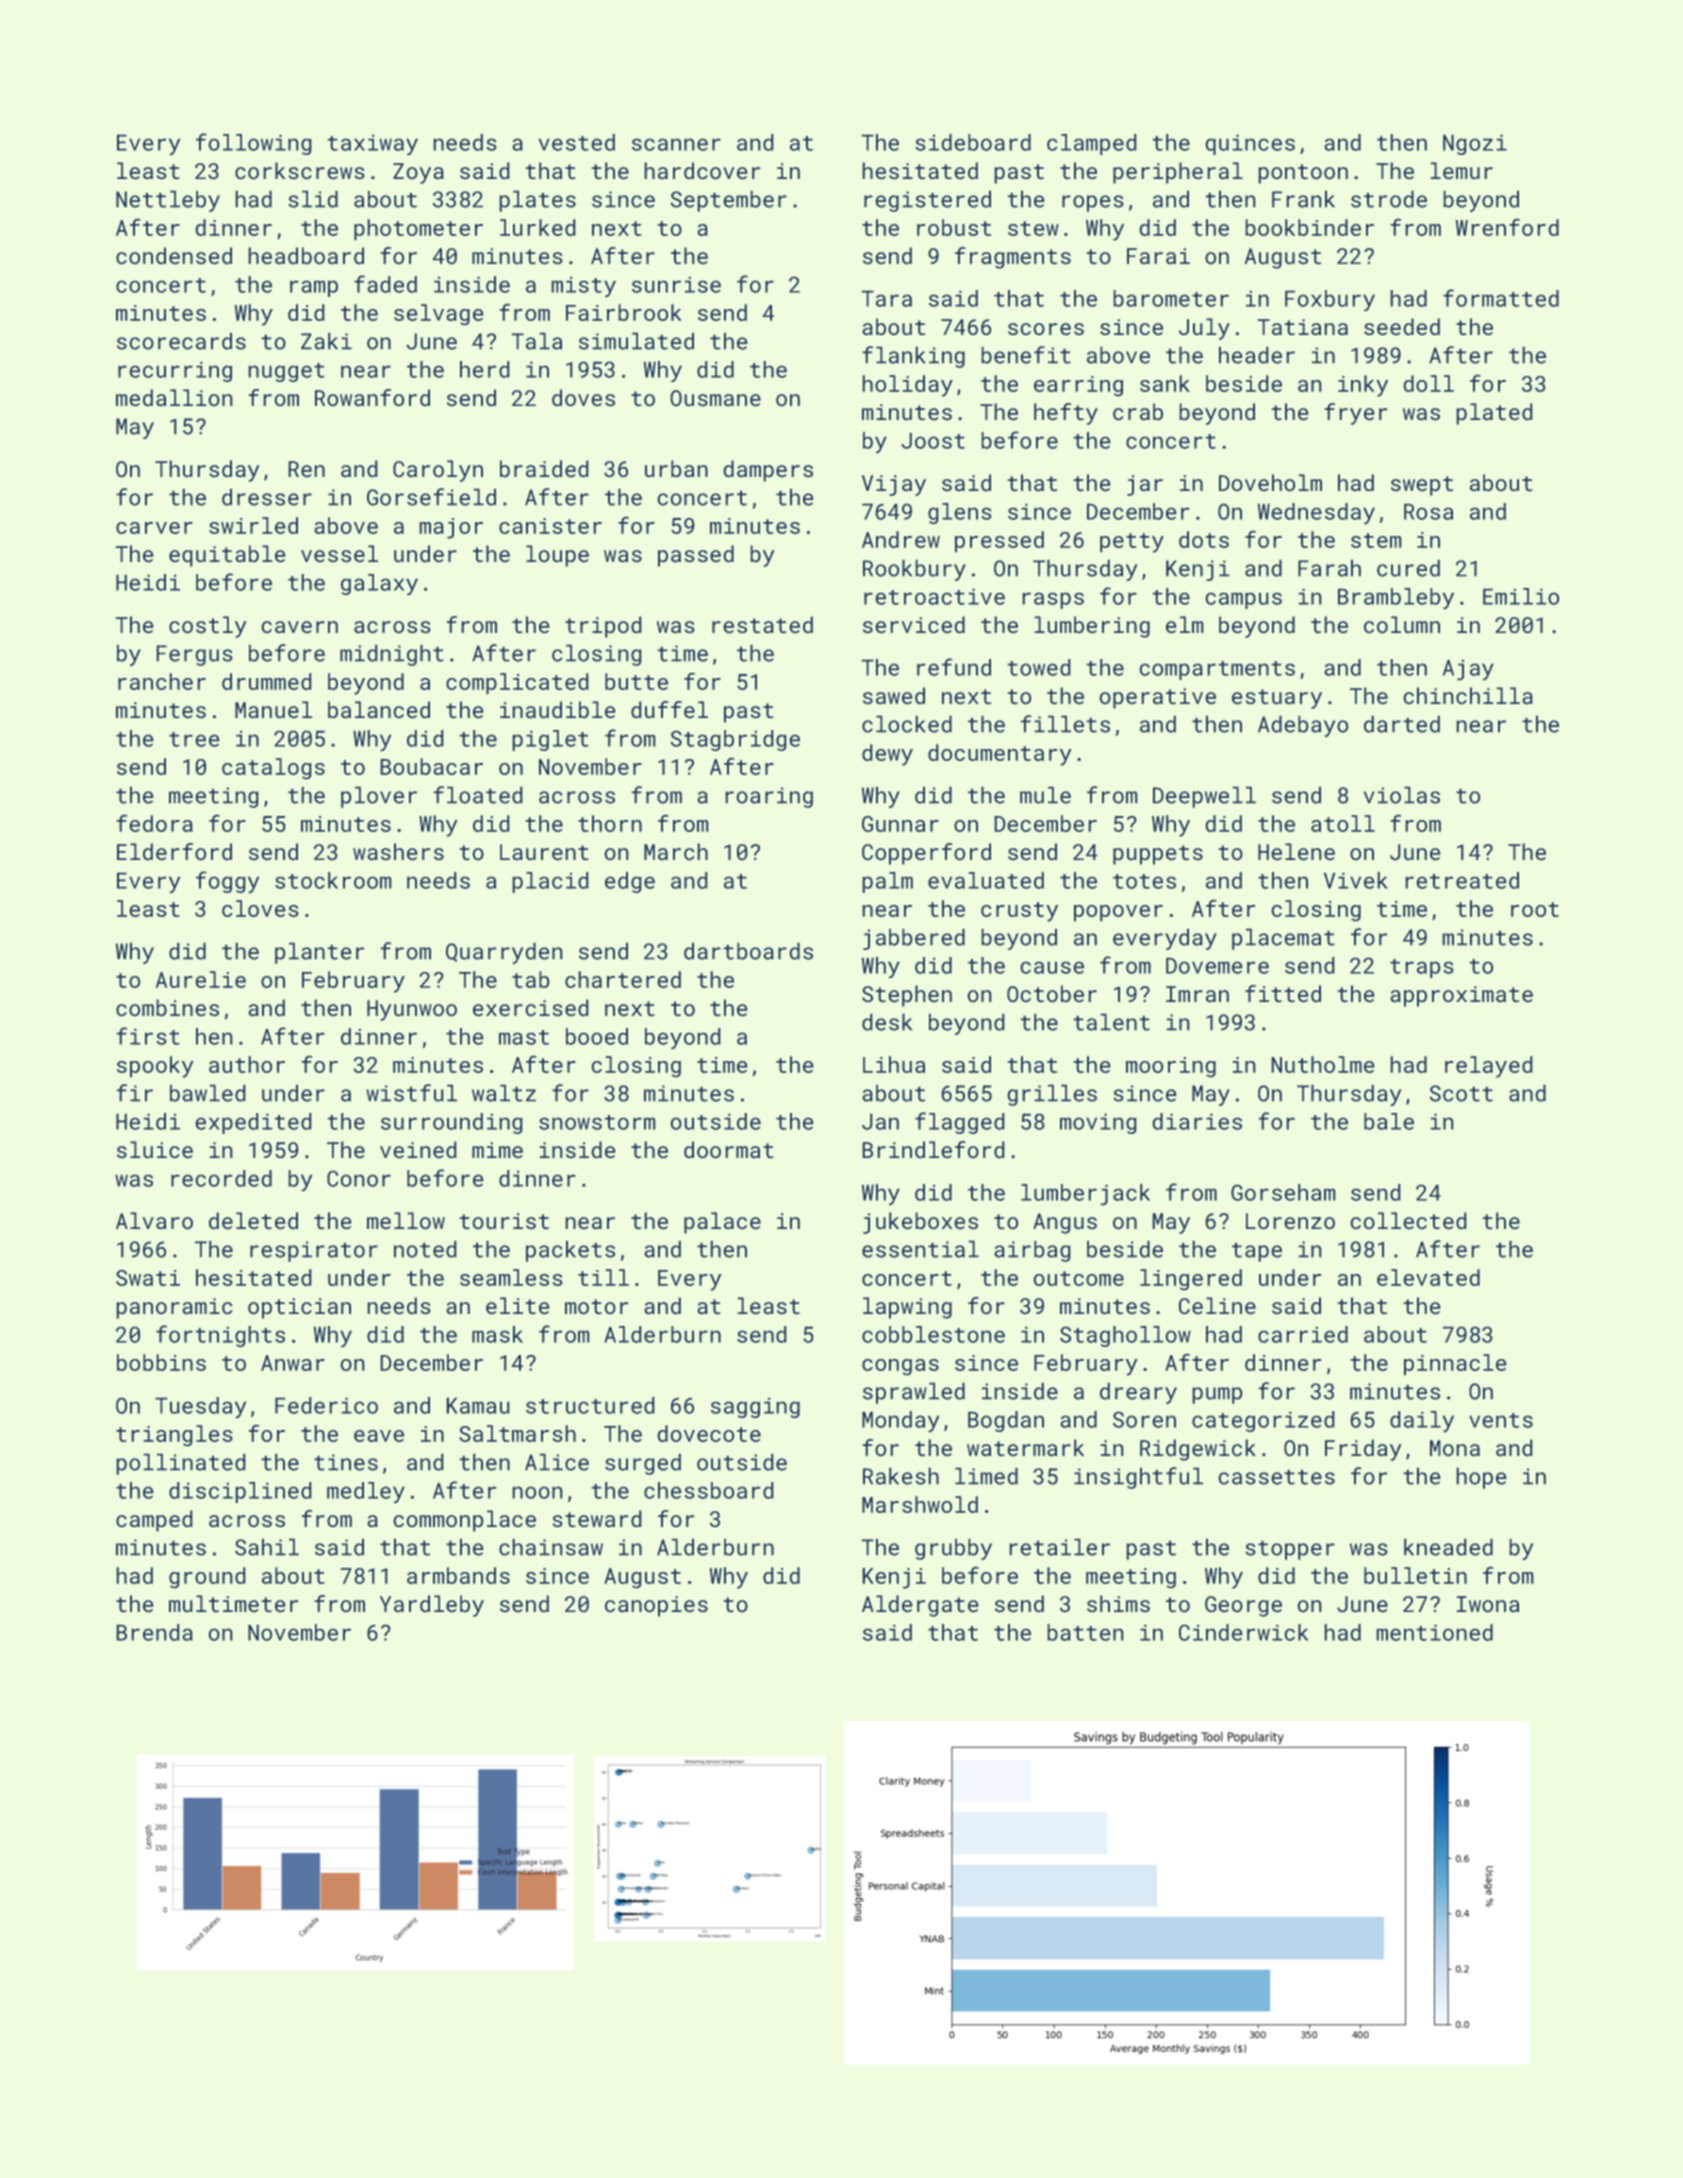  What do you see at coordinates (154, 1632) in the image?
I see `Brenda` at bounding box center [154, 1632].
